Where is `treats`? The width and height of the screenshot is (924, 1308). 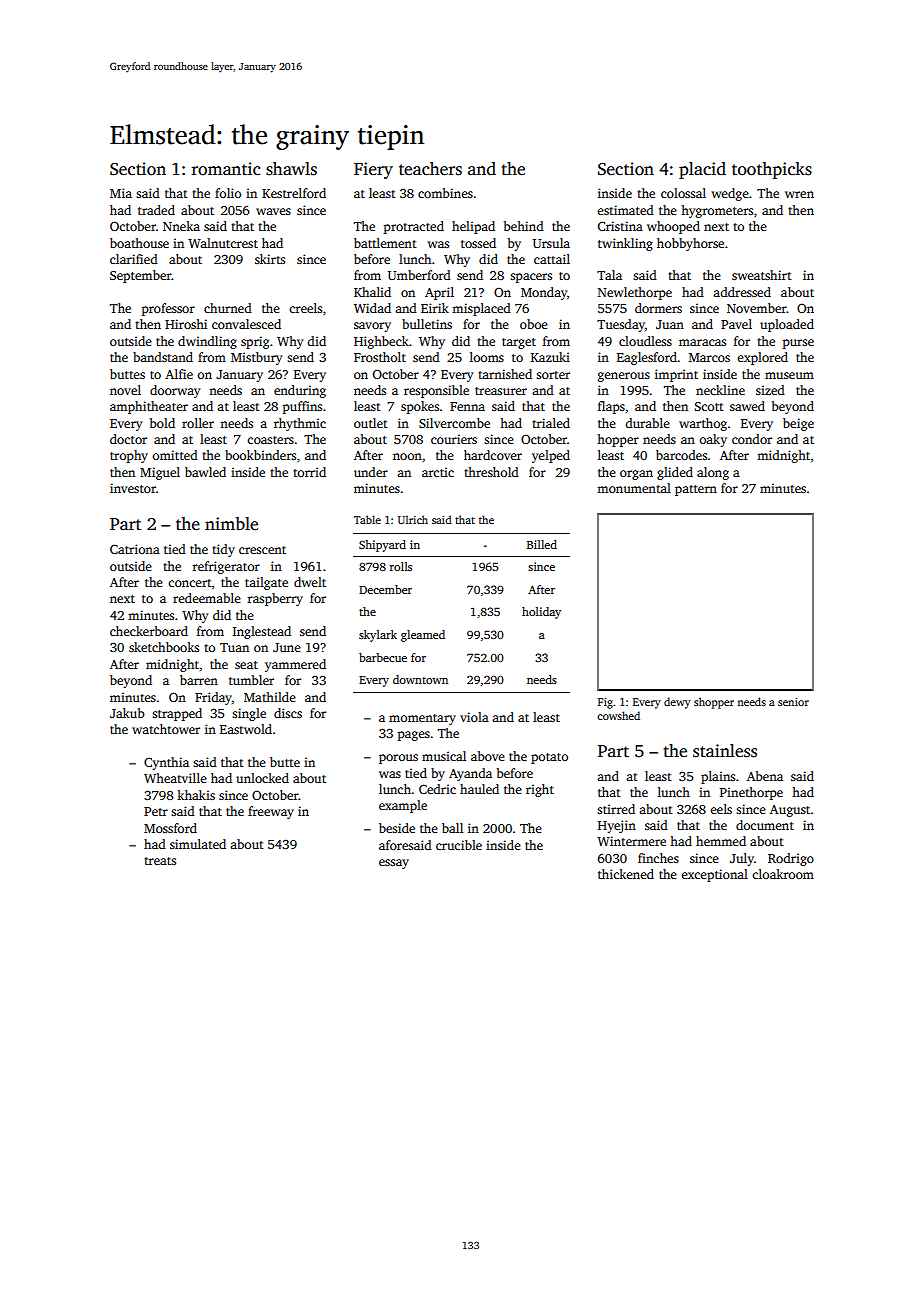 treats is located at coordinates (160, 861).
